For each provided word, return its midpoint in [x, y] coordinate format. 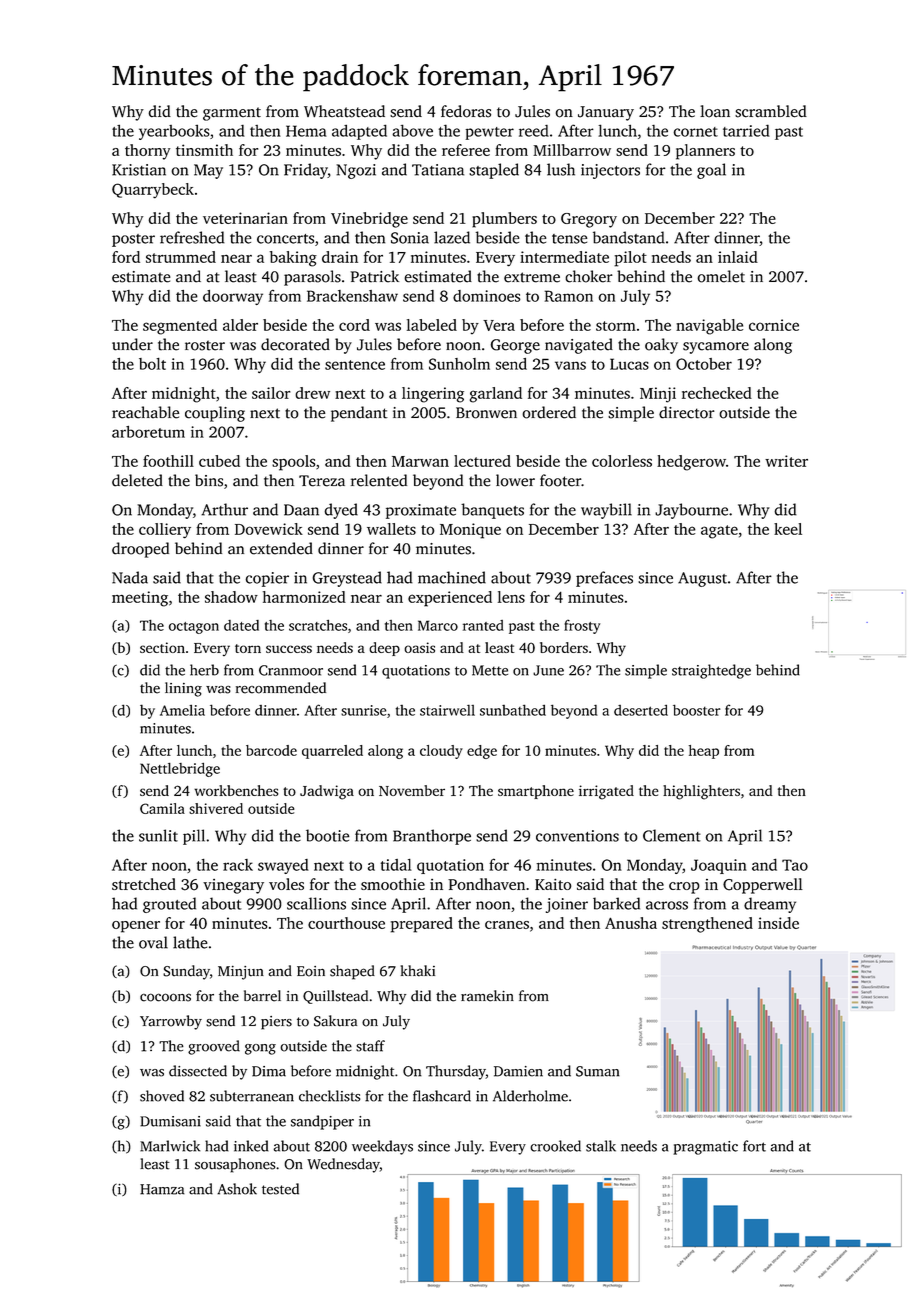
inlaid [738, 257]
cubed [219, 461]
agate [719, 532]
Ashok [237, 1189]
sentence [355, 365]
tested [280, 1189]
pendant [359, 414]
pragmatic [705, 1148]
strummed [181, 257]
